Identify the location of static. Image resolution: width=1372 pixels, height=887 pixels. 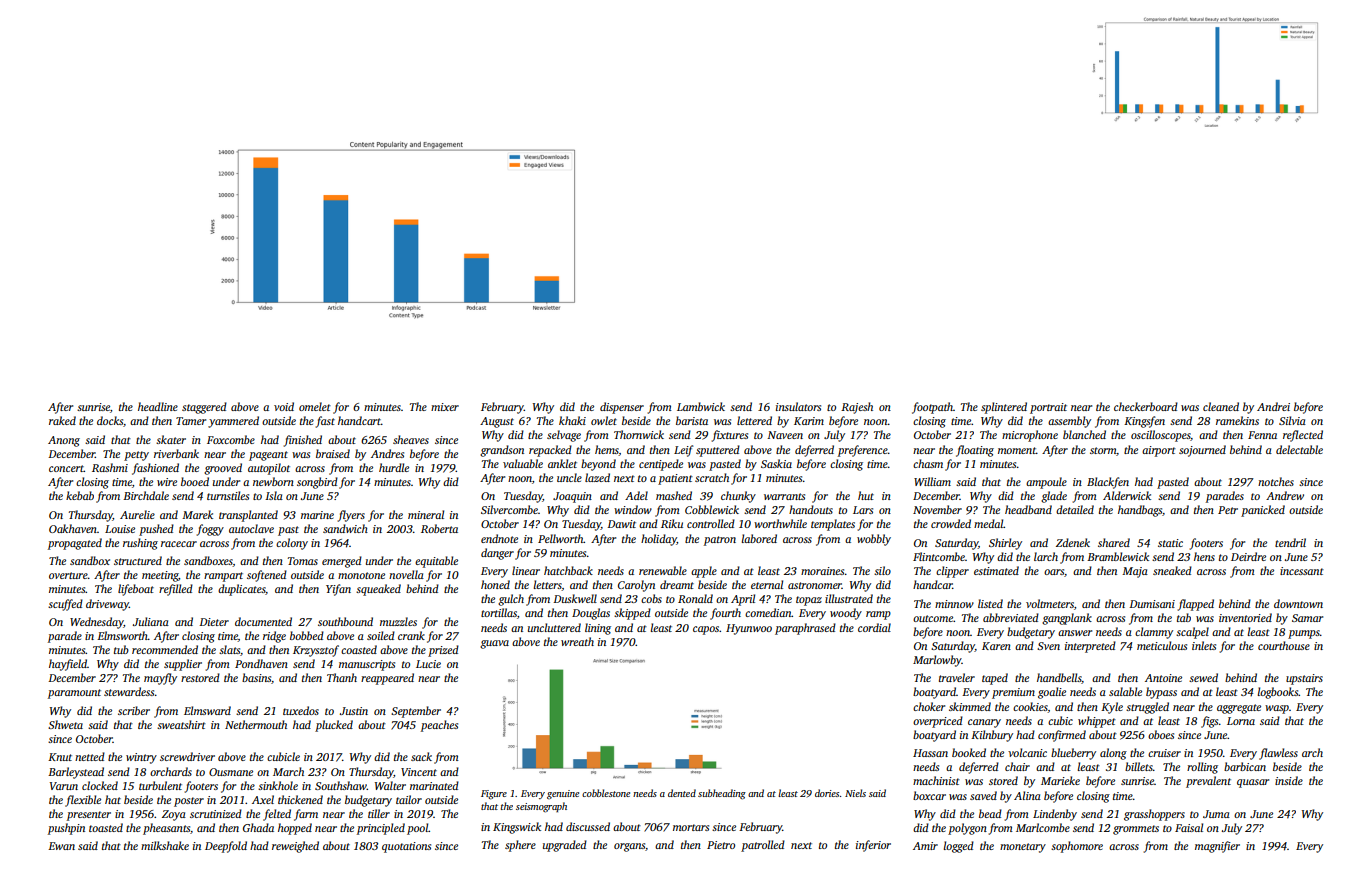
(1170, 543).
